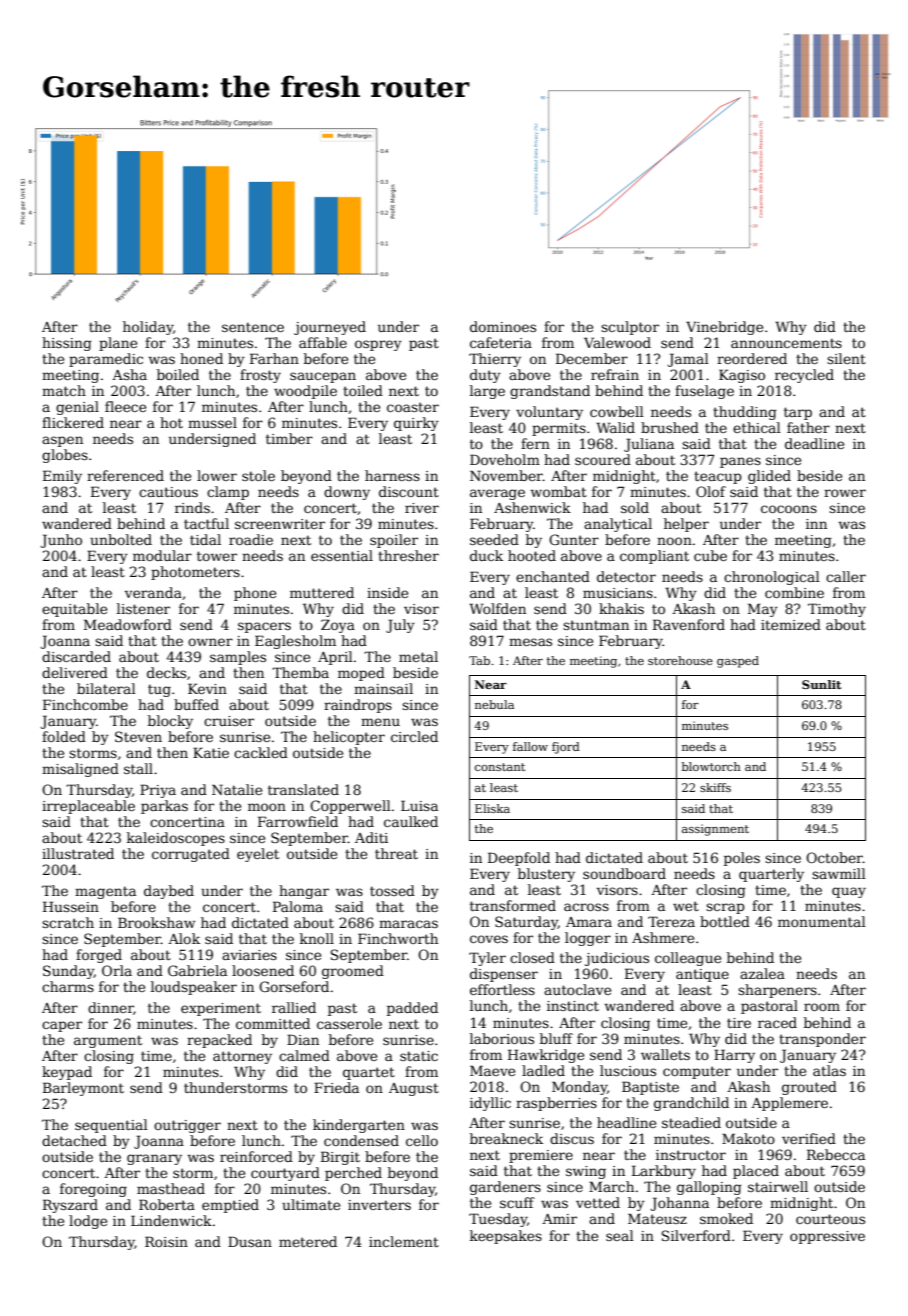 The image size is (908, 1316). I want to click on discount, so click(409, 491).
